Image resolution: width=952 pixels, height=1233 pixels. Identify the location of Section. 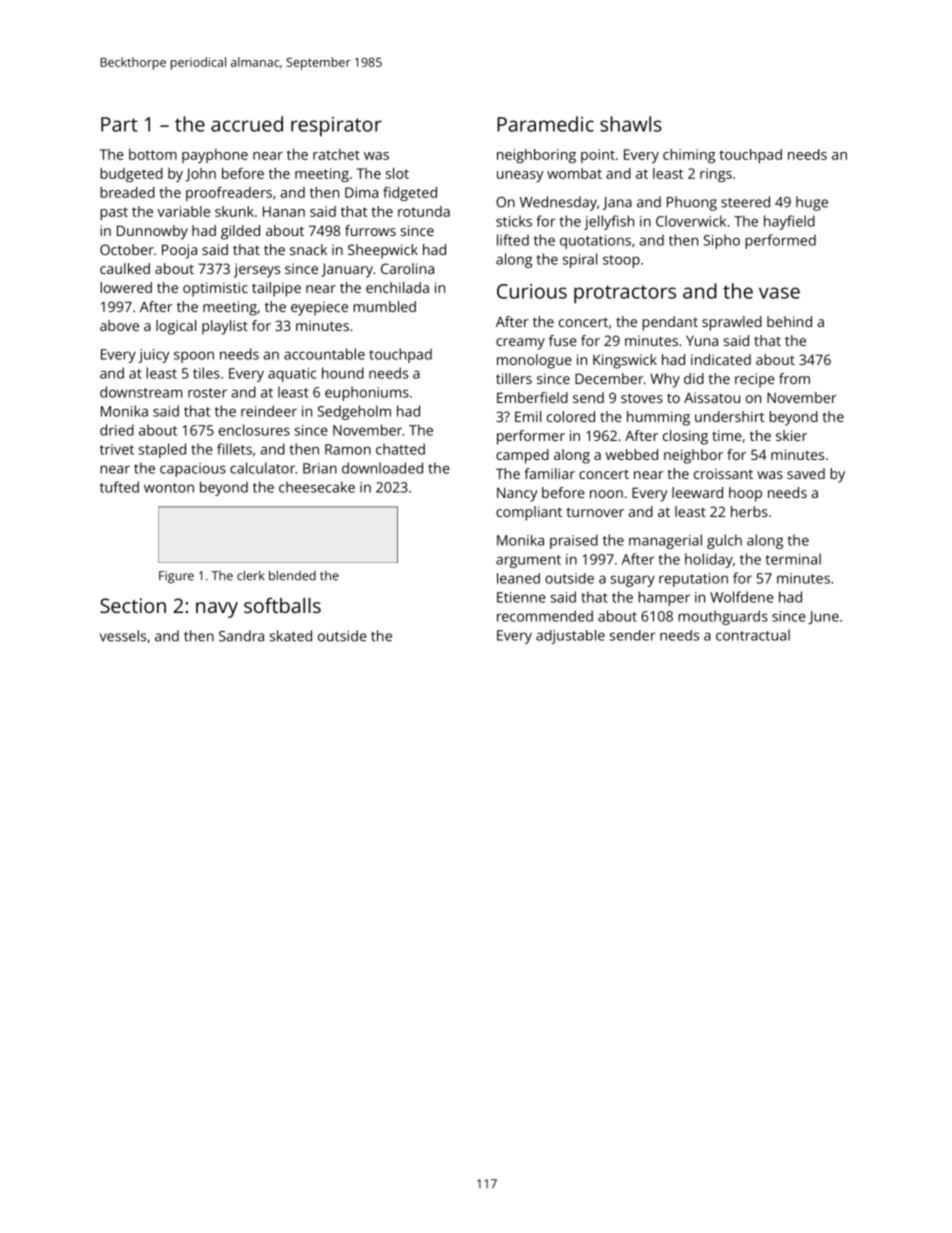
(133, 605).
